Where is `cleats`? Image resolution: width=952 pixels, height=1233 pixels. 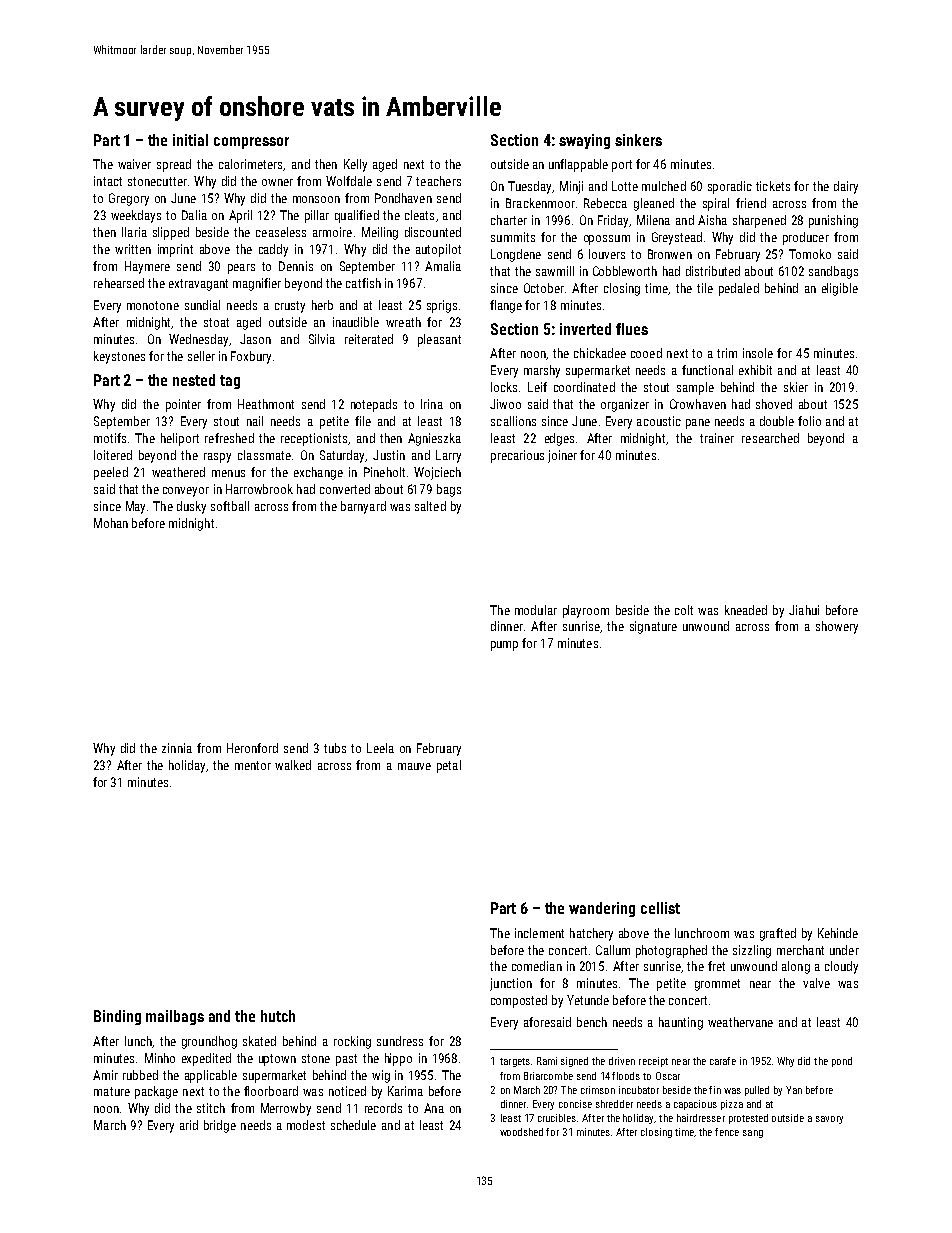
cleats is located at coordinates (419, 215).
